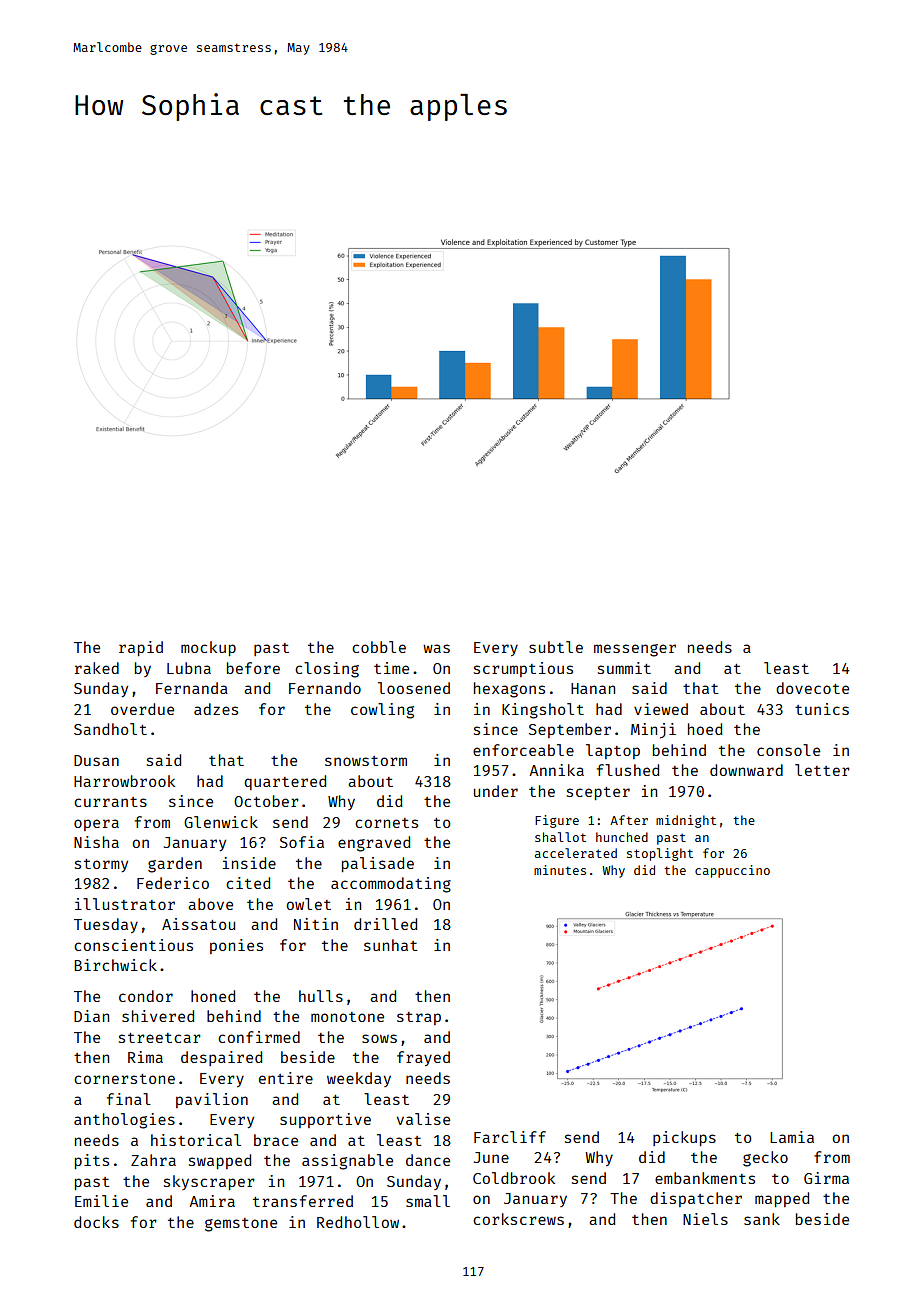 This page has height=1308, width=924. Describe the element at coordinates (124, 781) in the page. I see `Harrowbrook` at that location.
